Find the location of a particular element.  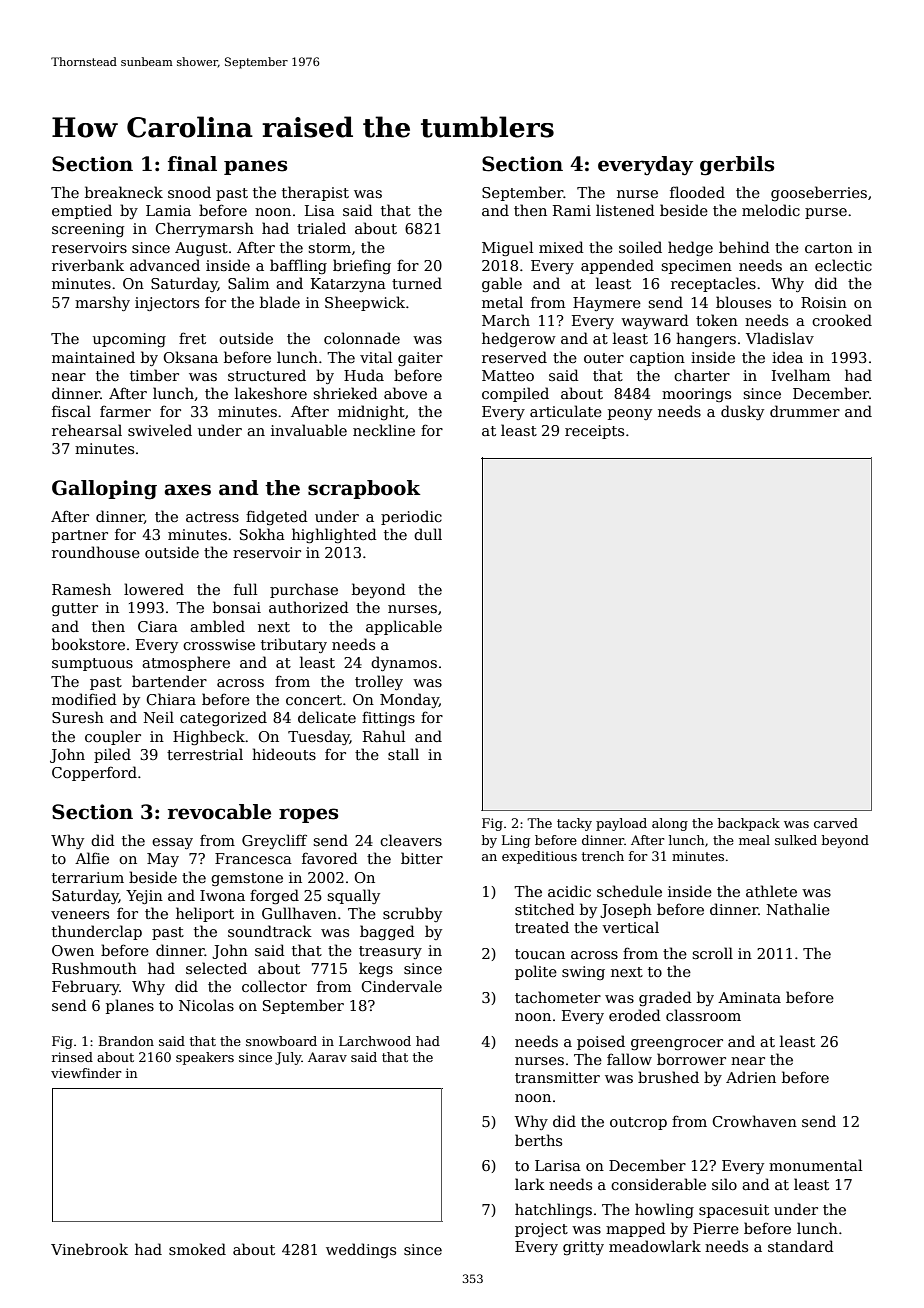

scroll is located at coordinates (712, 953).
